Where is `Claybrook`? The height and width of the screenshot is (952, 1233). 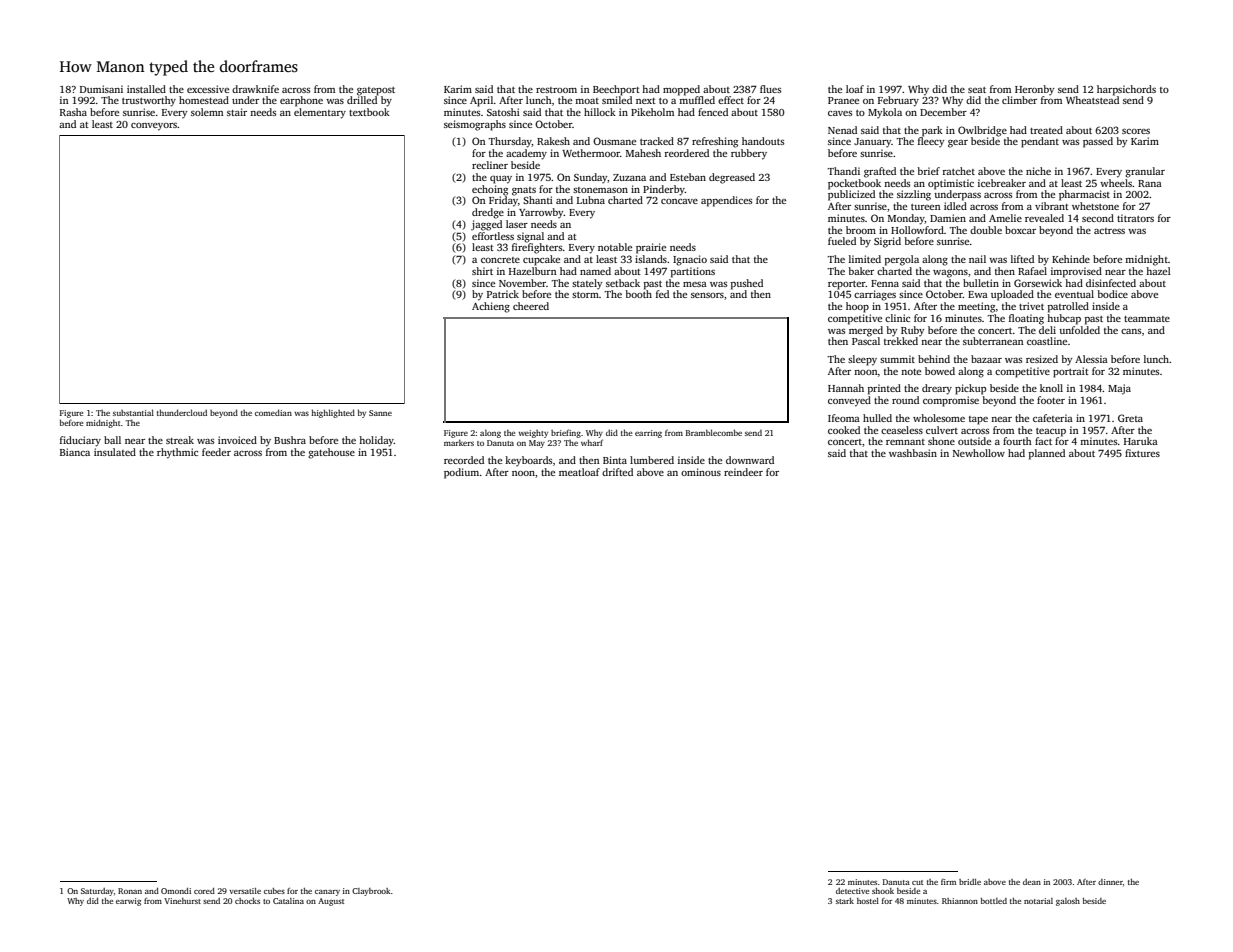 Claybrook is located at coordinates (371, 892).
